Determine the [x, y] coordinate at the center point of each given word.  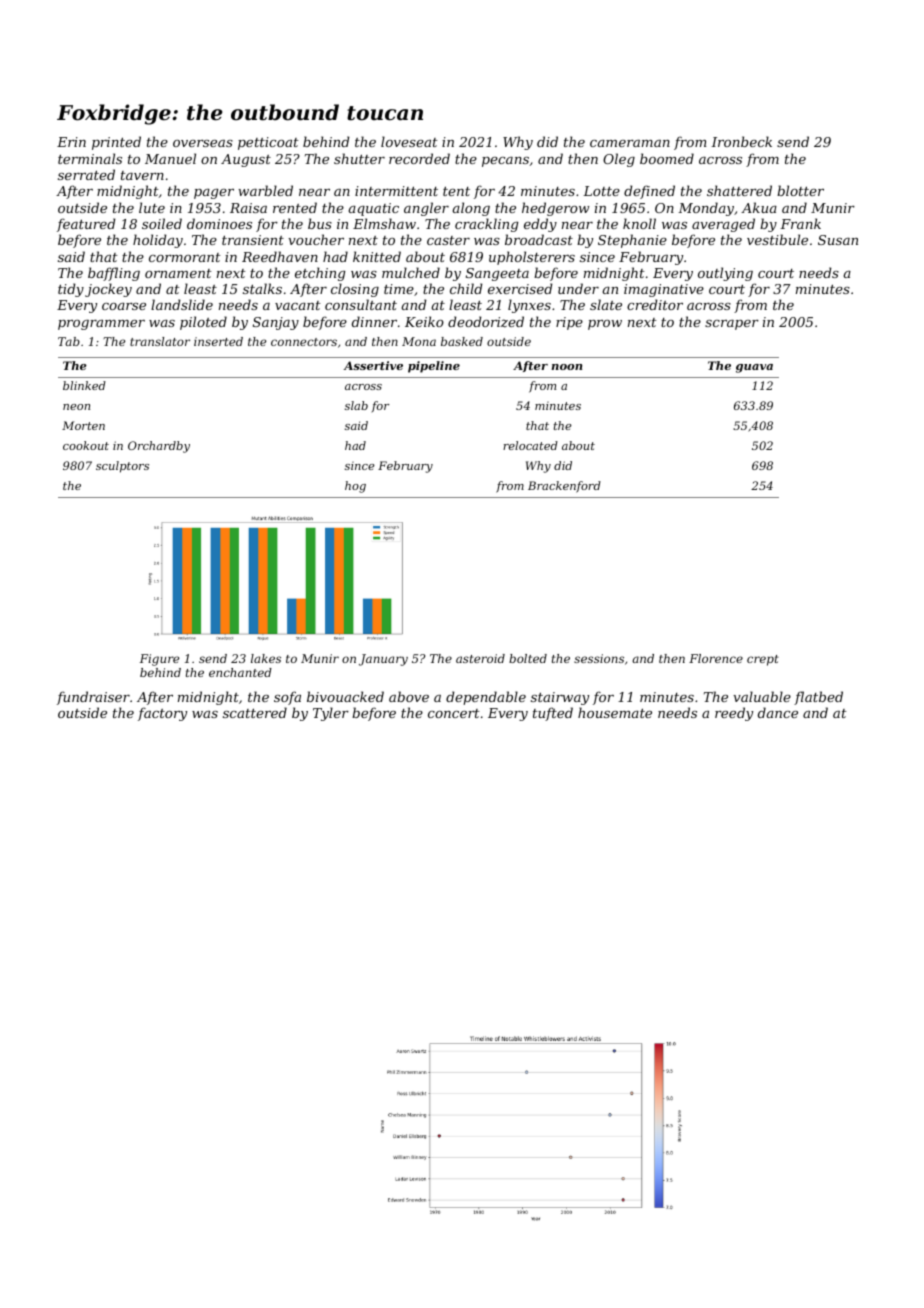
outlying [725, 274]
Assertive [373, 365]
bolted [528, 658]
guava [754, 368]
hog [355, 487]
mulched [411, 272]
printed [116, 143]
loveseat [409, 141]
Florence [716, 658]
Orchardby [159, 447]
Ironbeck [741, 141]
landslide [182, 304]
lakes [266, 658]
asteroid [480, 658]
